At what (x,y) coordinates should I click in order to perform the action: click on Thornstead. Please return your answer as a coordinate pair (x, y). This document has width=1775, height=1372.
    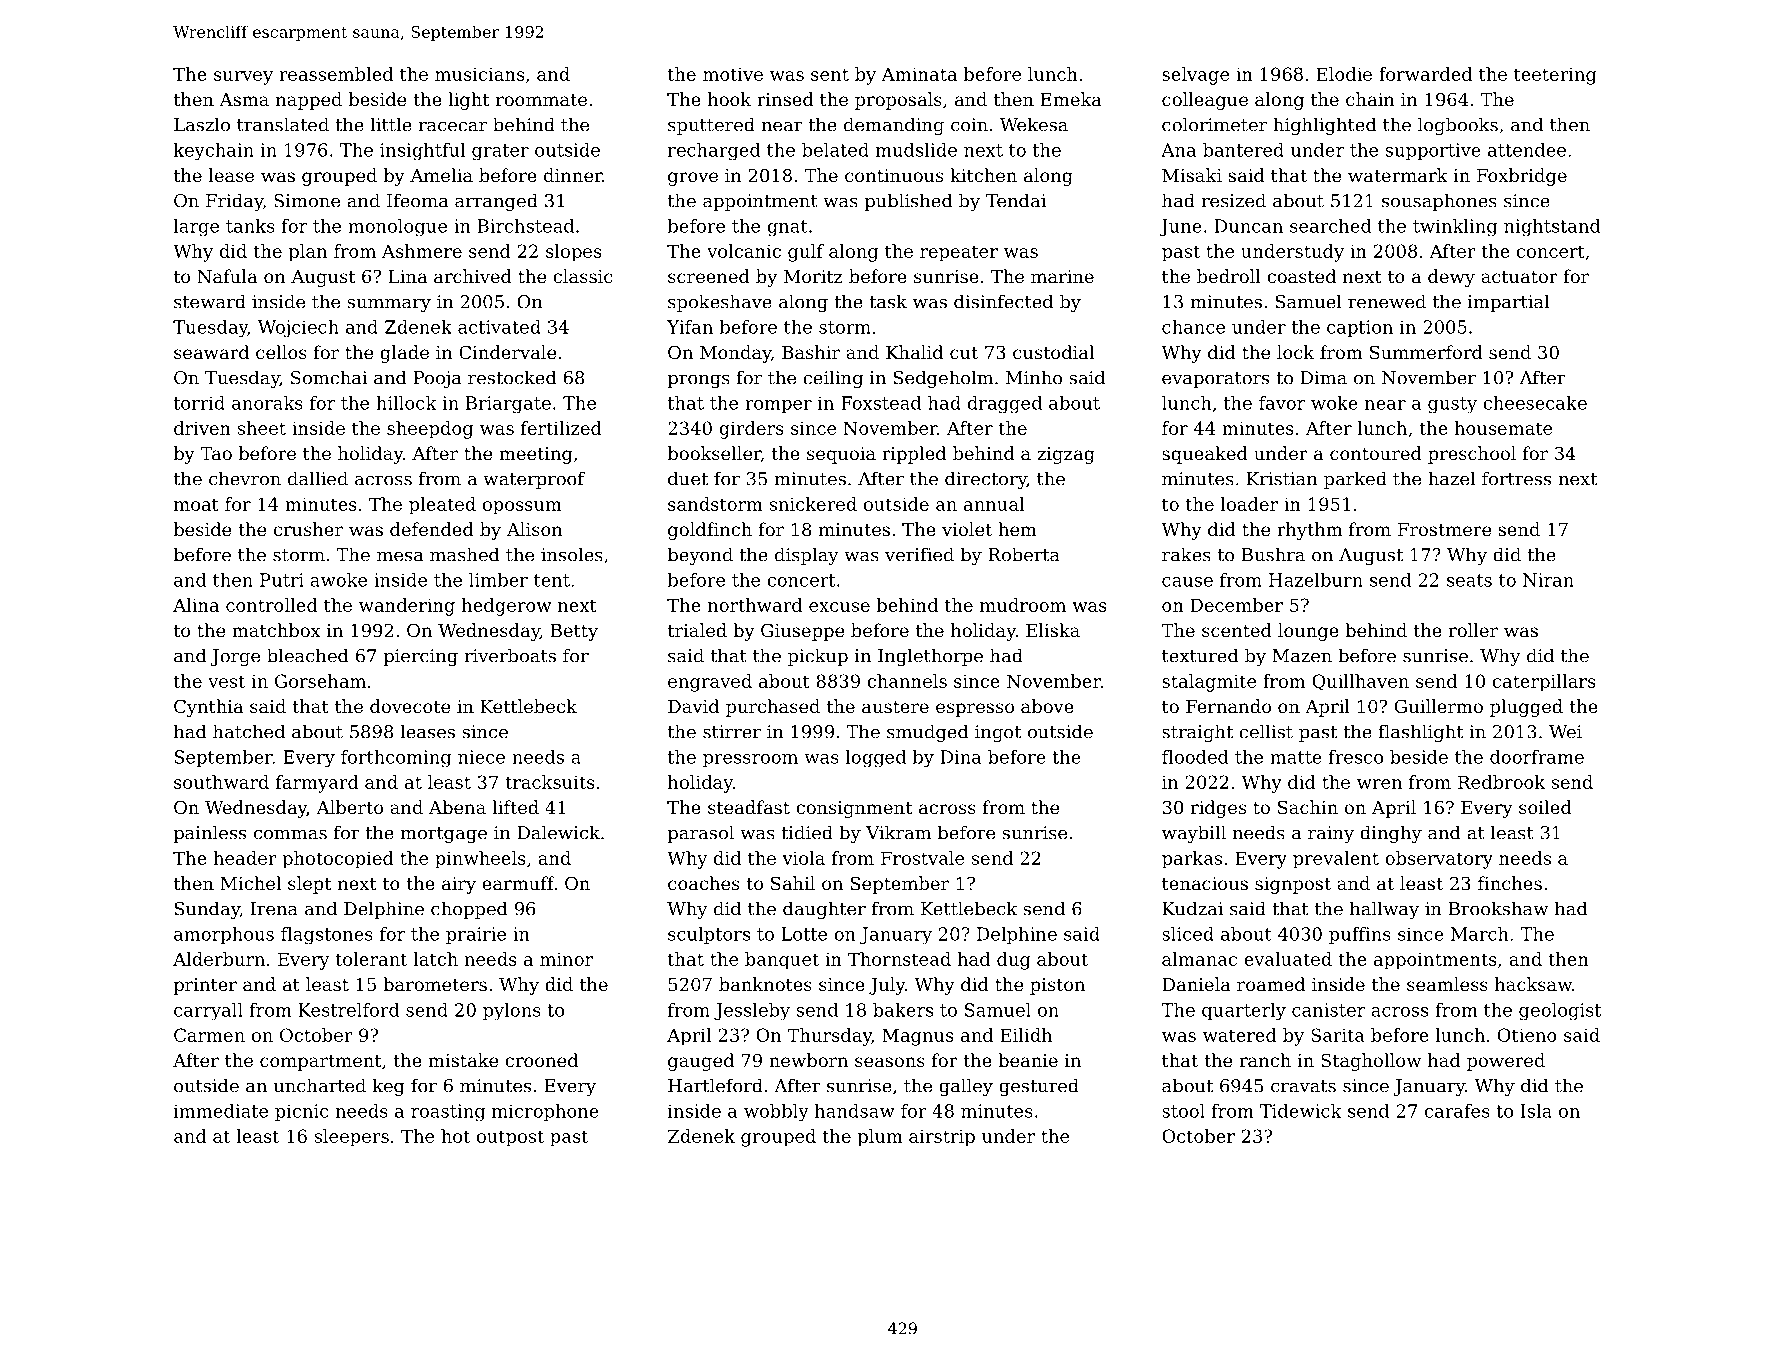
    Looking at the image, I should click on (899, 959).
